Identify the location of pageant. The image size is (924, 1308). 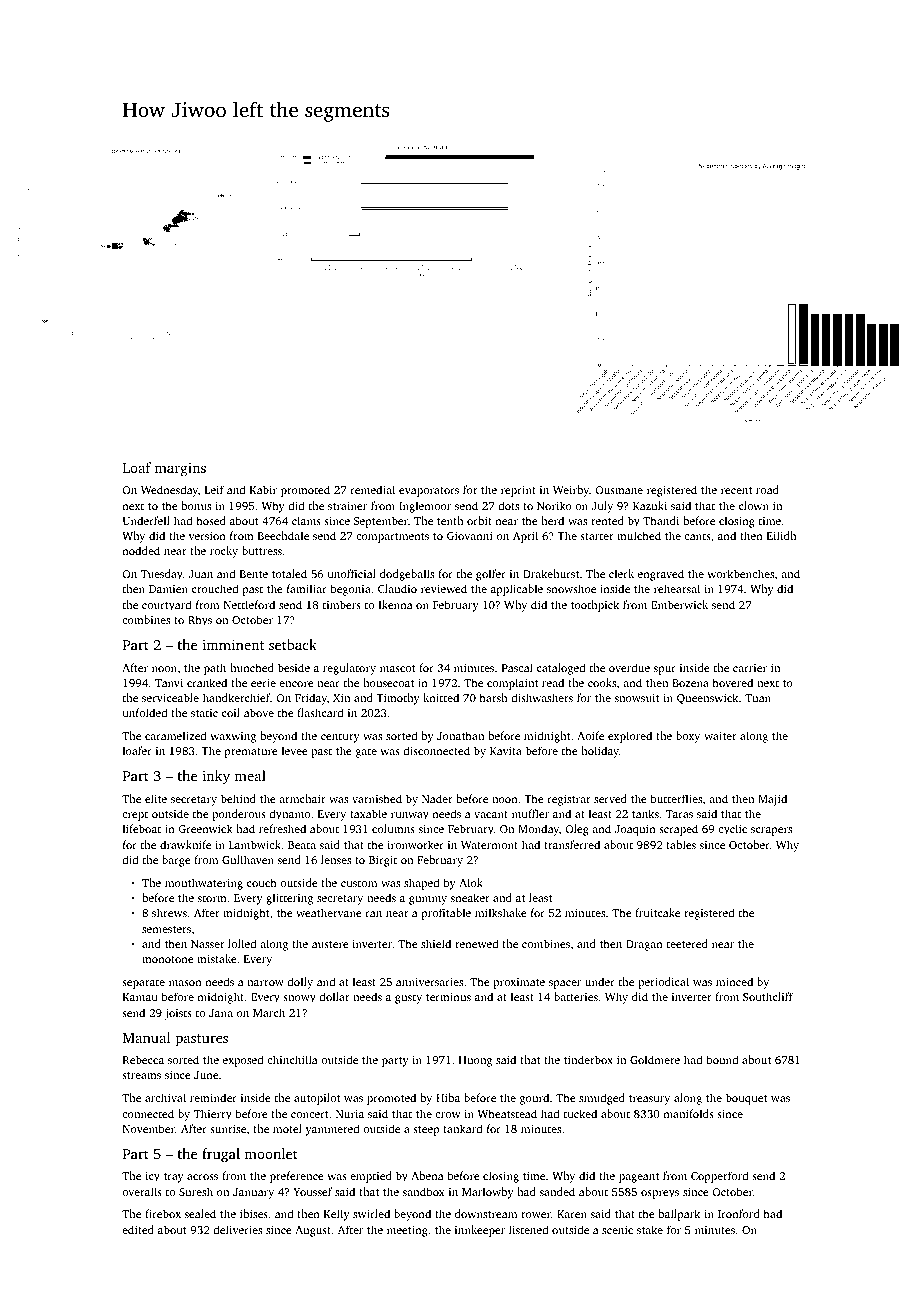
(639, 1178).
